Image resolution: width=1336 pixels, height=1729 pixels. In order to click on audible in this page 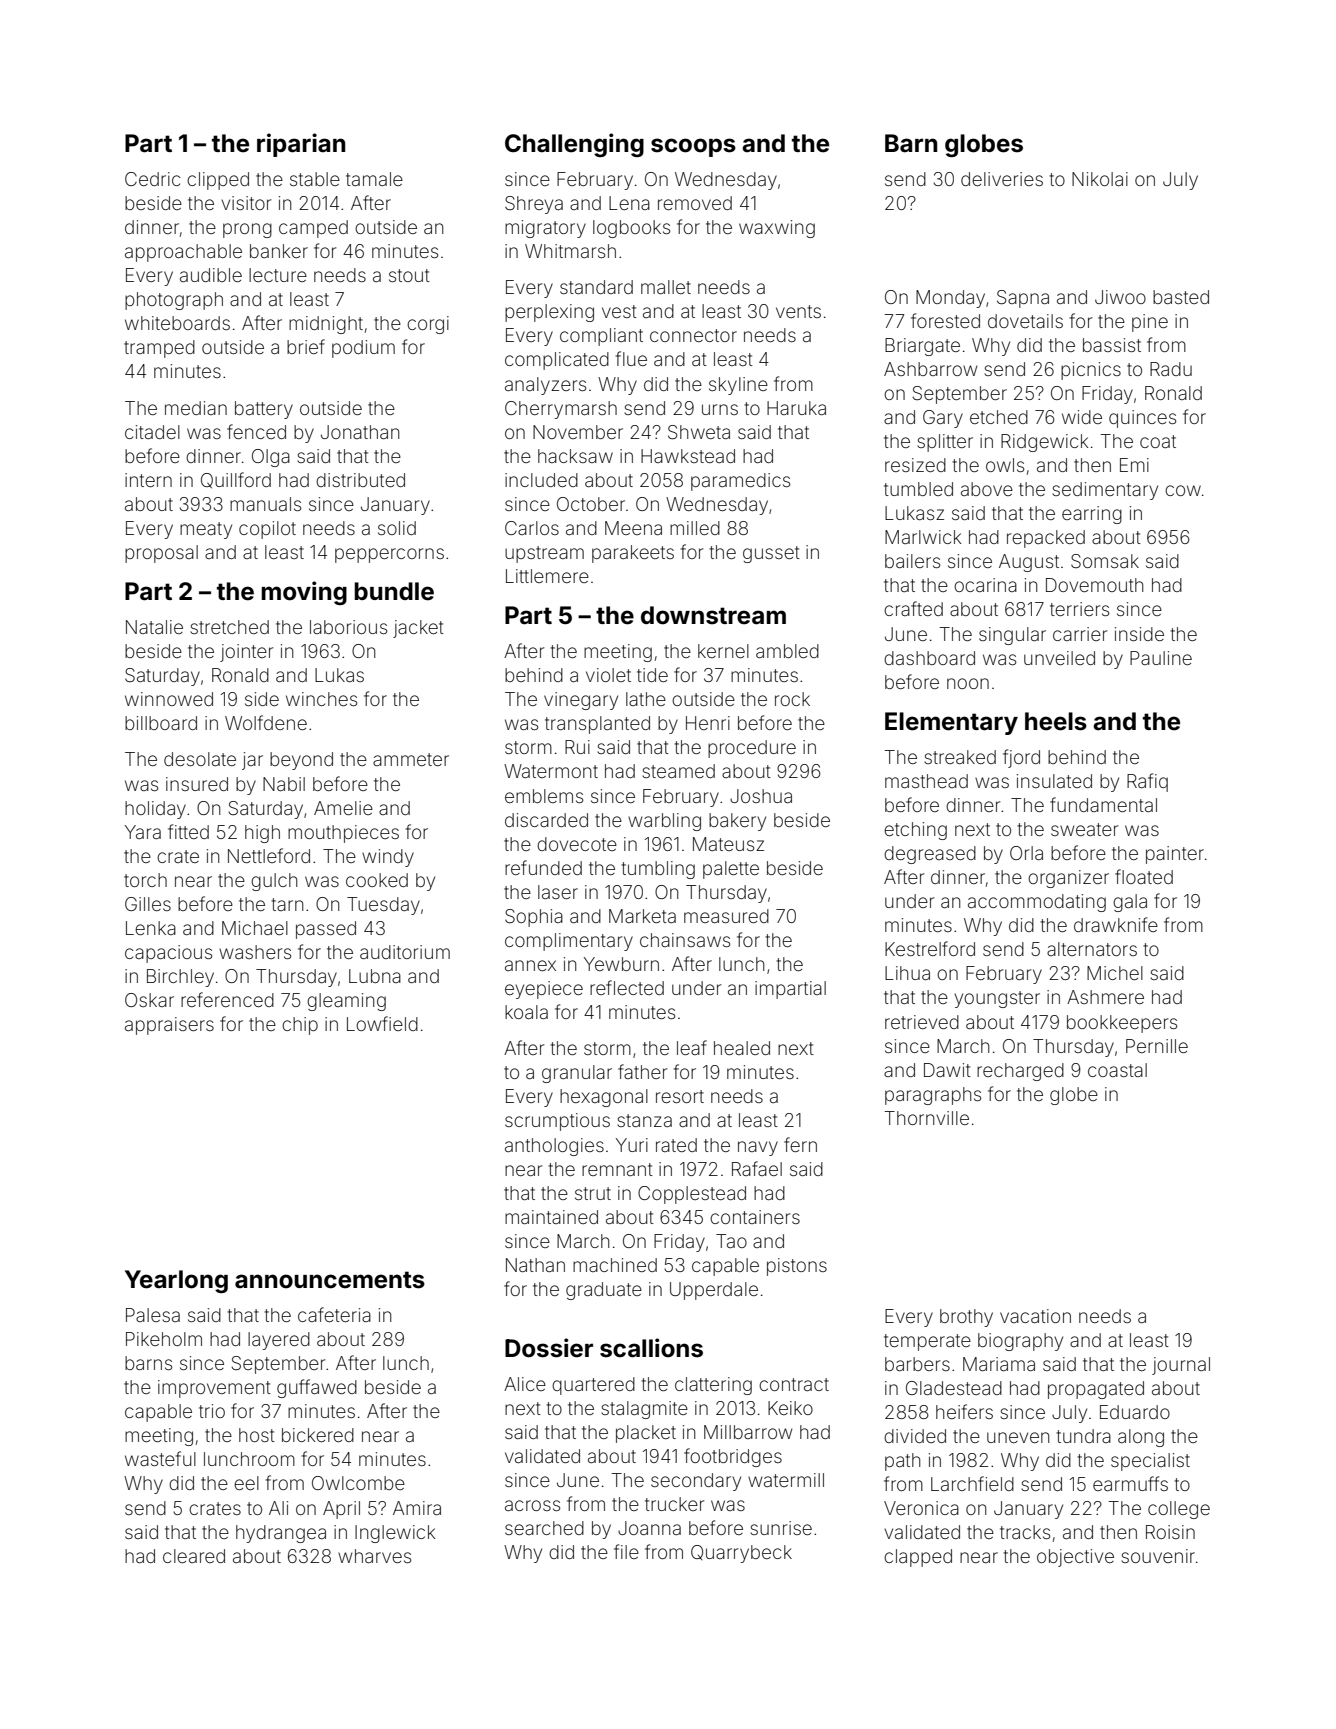, I will do `click(211, 275)`.
